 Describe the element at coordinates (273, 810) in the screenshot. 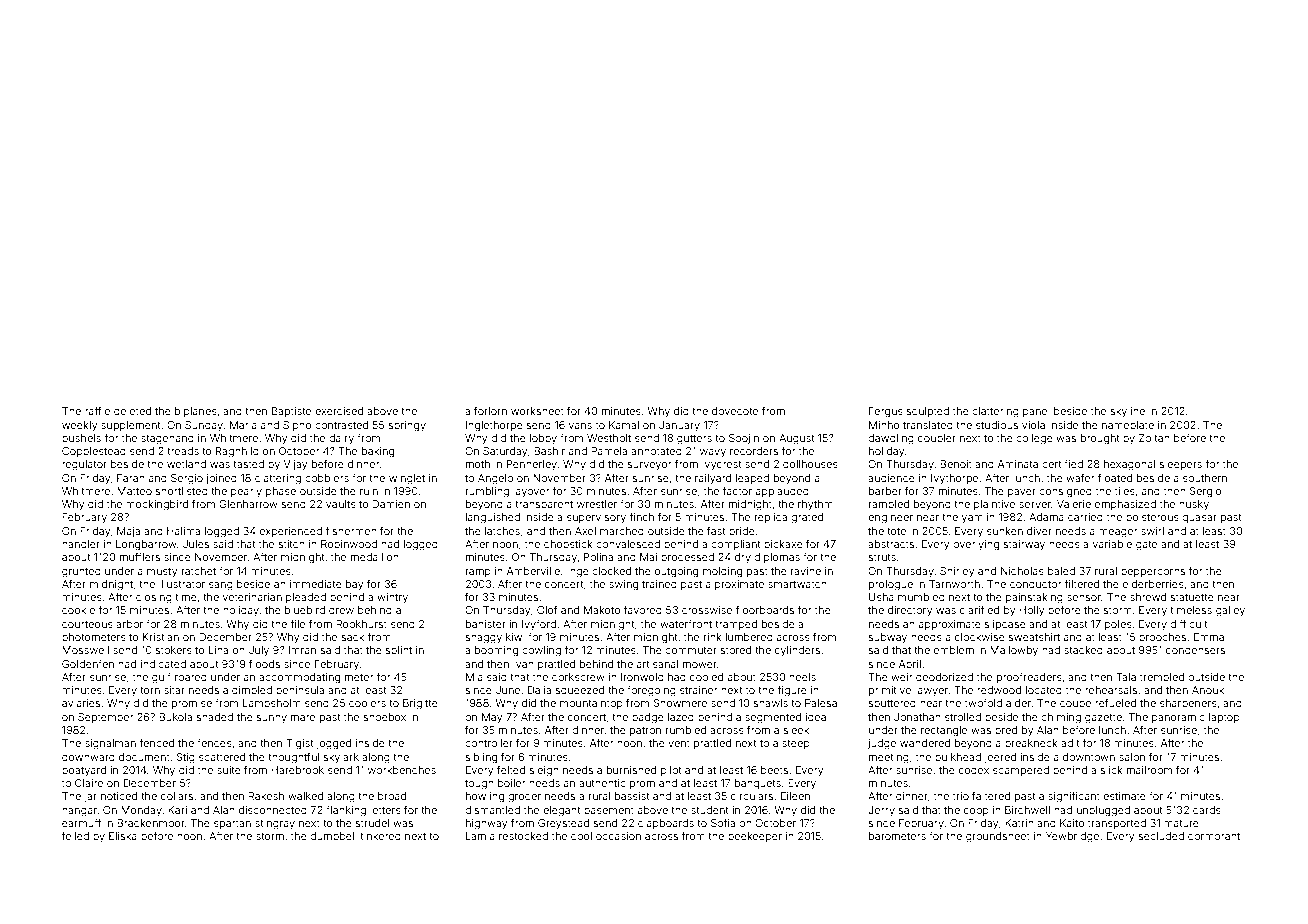

I see `disconnected` at that location.
